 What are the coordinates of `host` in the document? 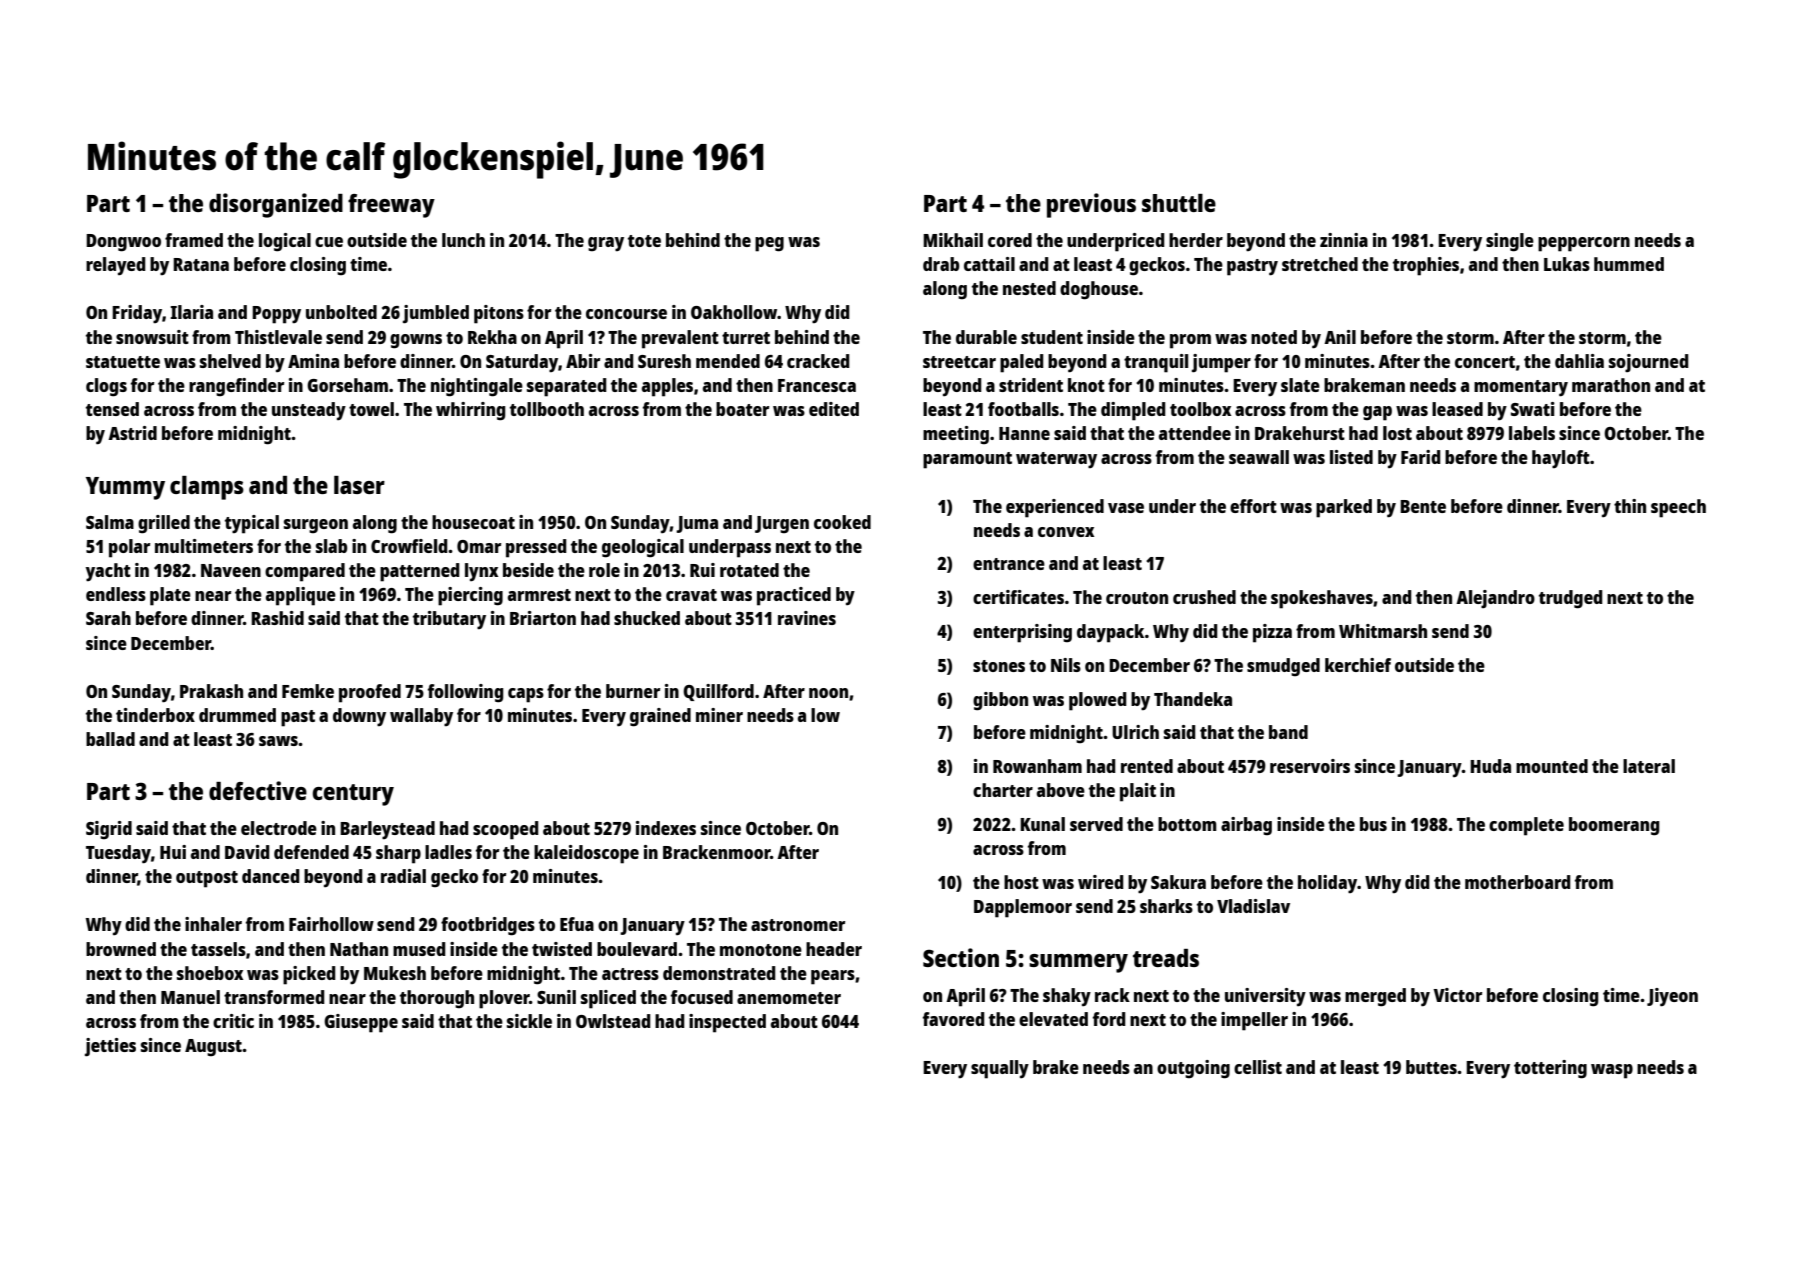 It's located at (1021, 882).
